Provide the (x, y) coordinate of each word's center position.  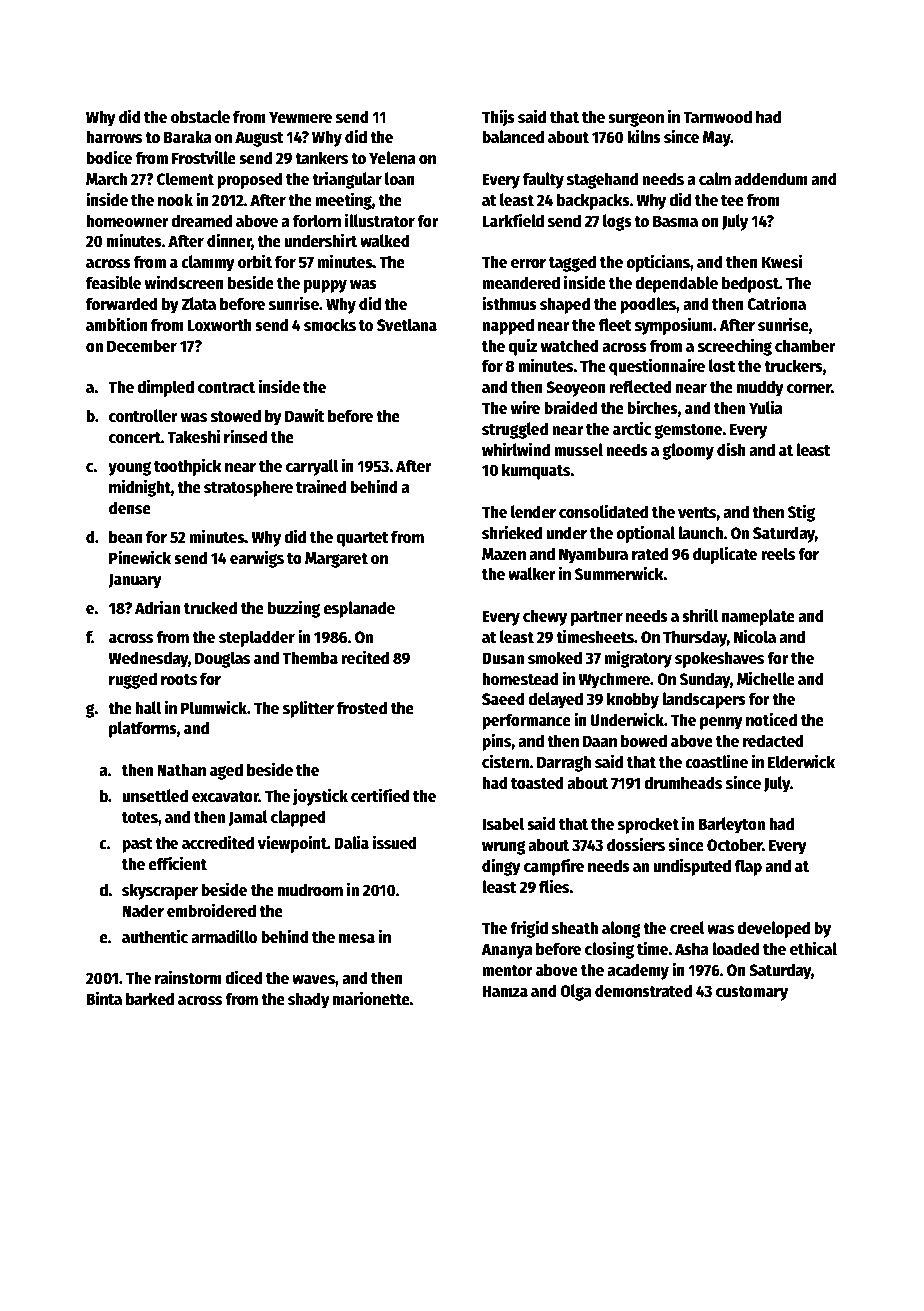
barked (150, 999)
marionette (371, 998)
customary (752, 993)
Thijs (498, 118)
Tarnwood (717, 117)
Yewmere (300, 117)
